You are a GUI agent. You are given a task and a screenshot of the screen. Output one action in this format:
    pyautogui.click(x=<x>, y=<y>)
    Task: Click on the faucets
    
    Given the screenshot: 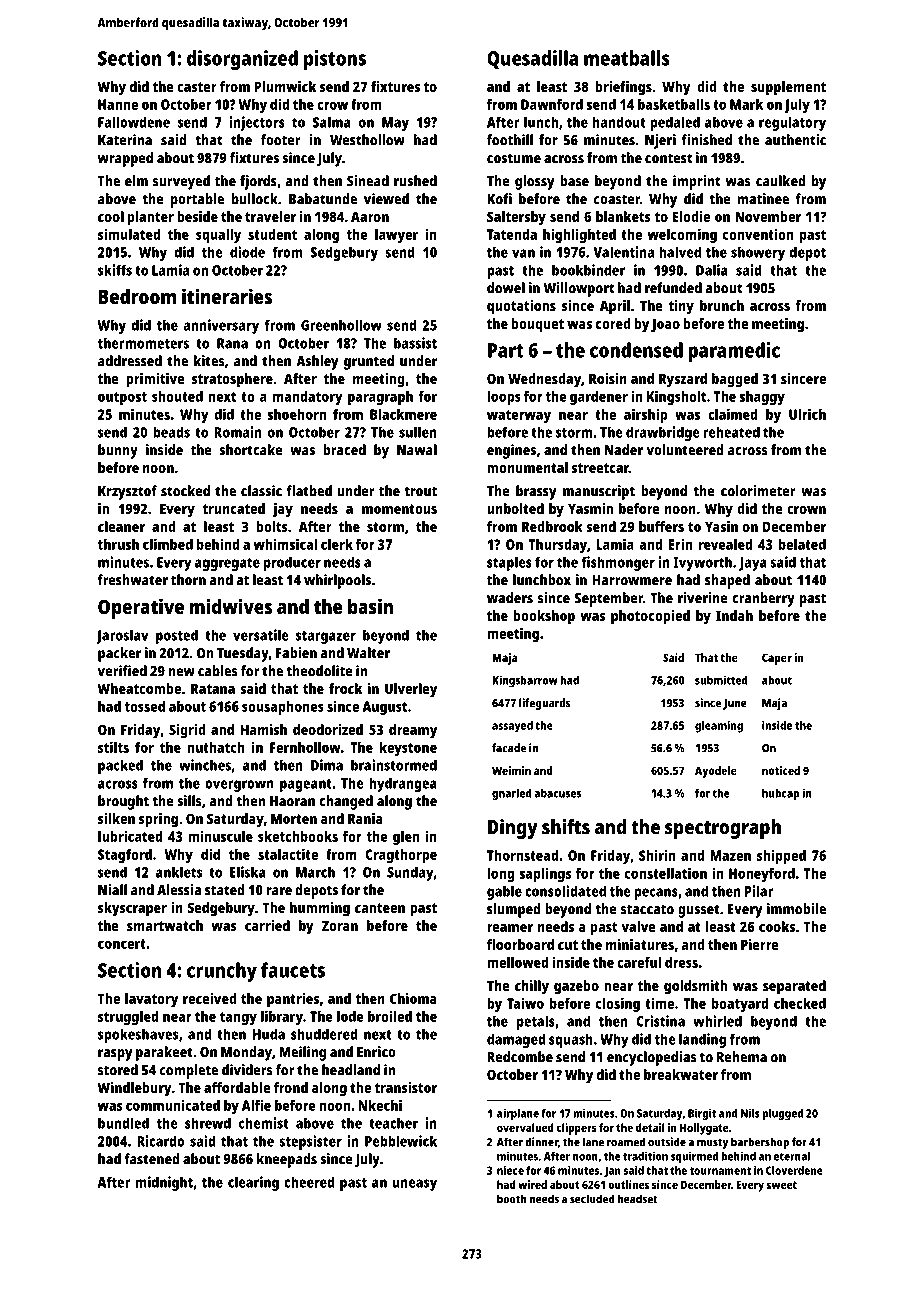 What is the action you would take?
    pyautogui.click(x=293, y=970)
